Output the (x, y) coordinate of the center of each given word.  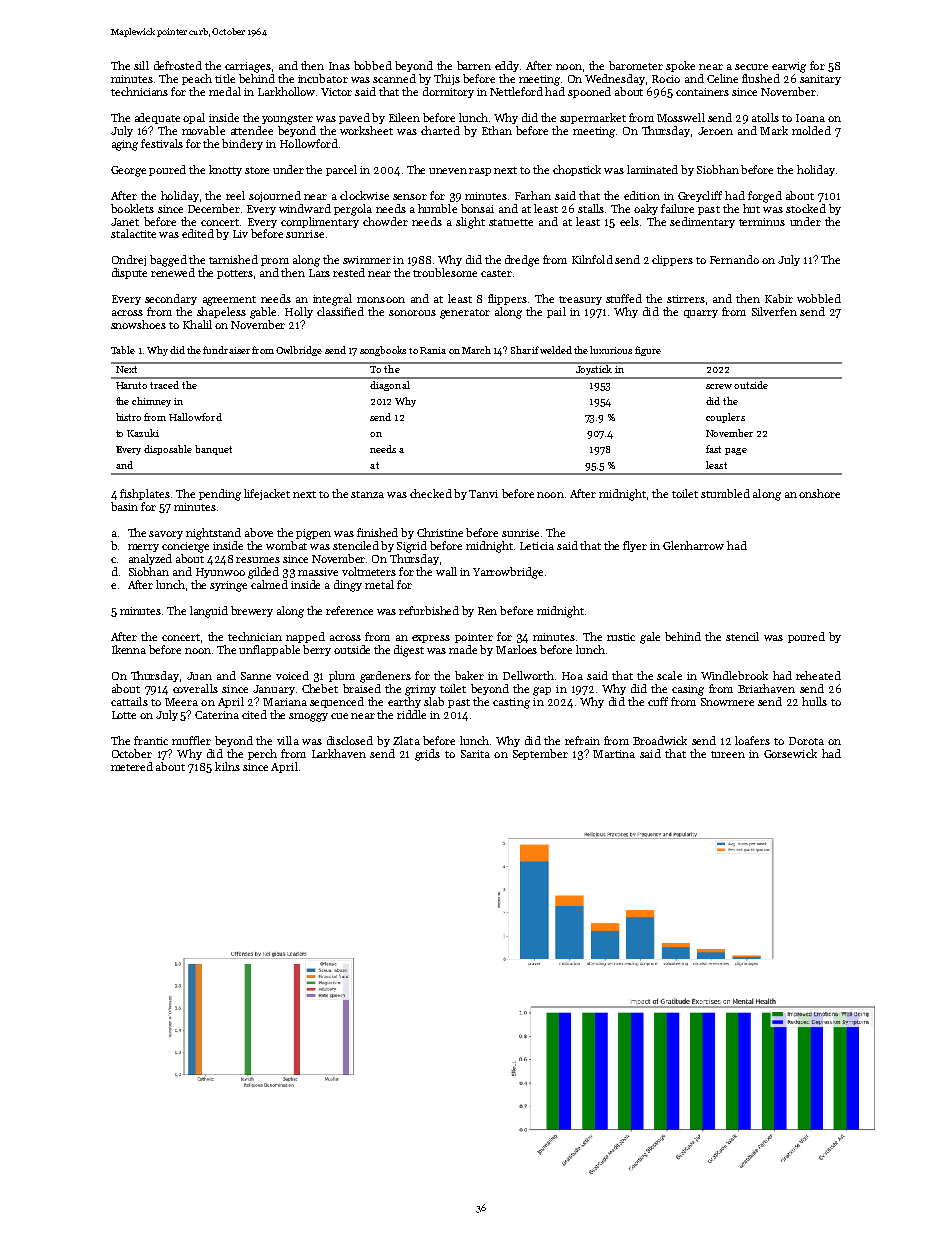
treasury (580, 300)
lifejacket (267, 494)
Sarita (475, 754)
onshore (819, 493)
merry (143, 548)
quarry (701, 314)
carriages (248, 67)
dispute (129, 273)
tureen (728, 754)
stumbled (725, 493)
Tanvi (483, 494)
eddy (507, 66)
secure (751, 67)
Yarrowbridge (508, 573)
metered (132, 766)
